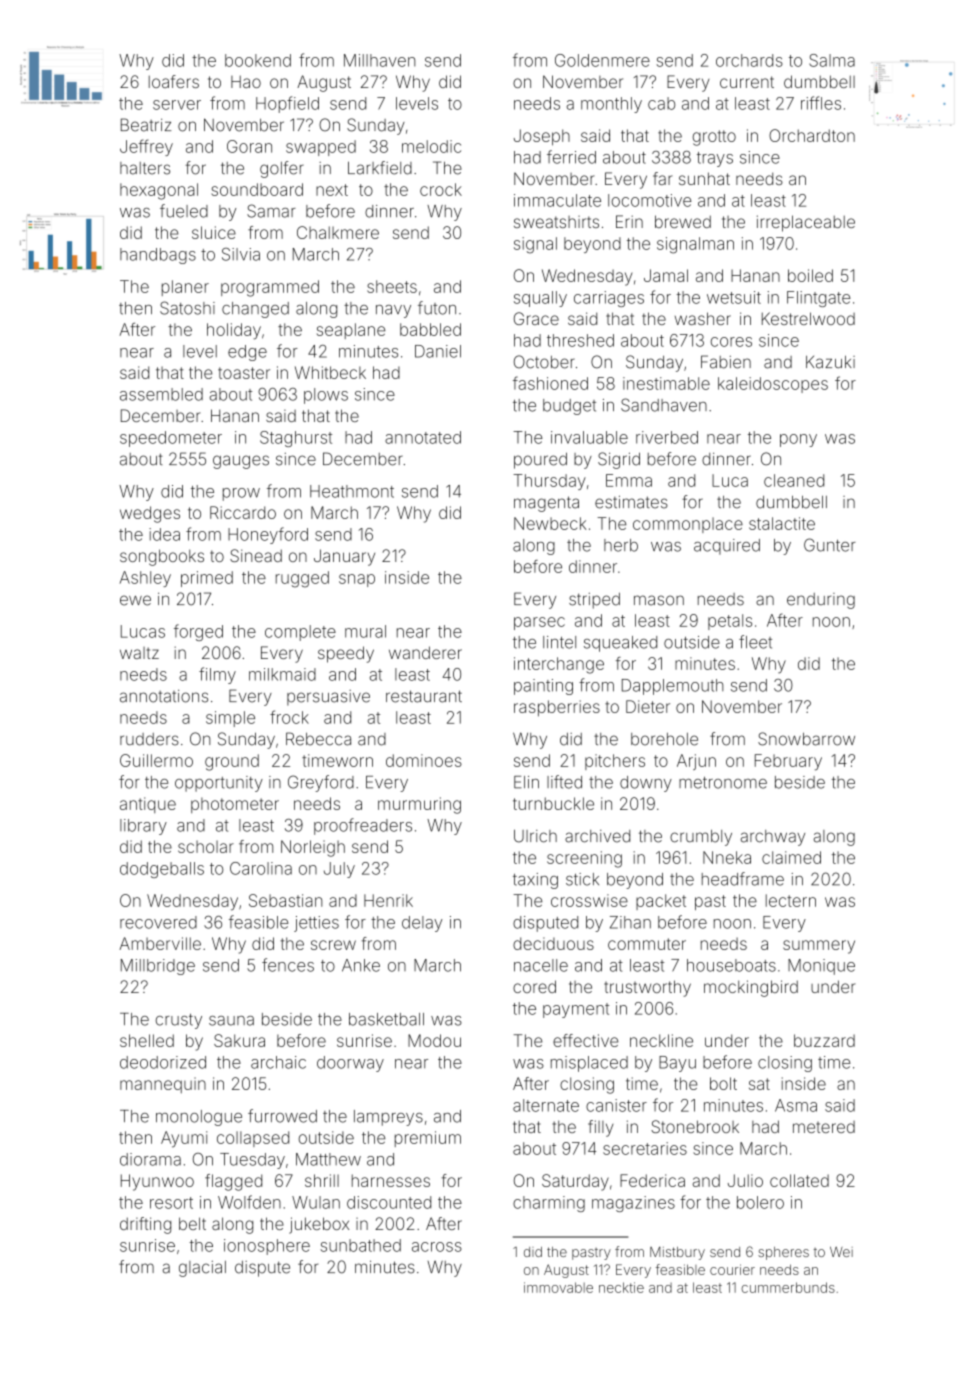 Image resolution: width=975 pixels, height=1385 pixels. Describe the element at coordinates (174, 81) in the screenshot. I see `loafers` at that location.
